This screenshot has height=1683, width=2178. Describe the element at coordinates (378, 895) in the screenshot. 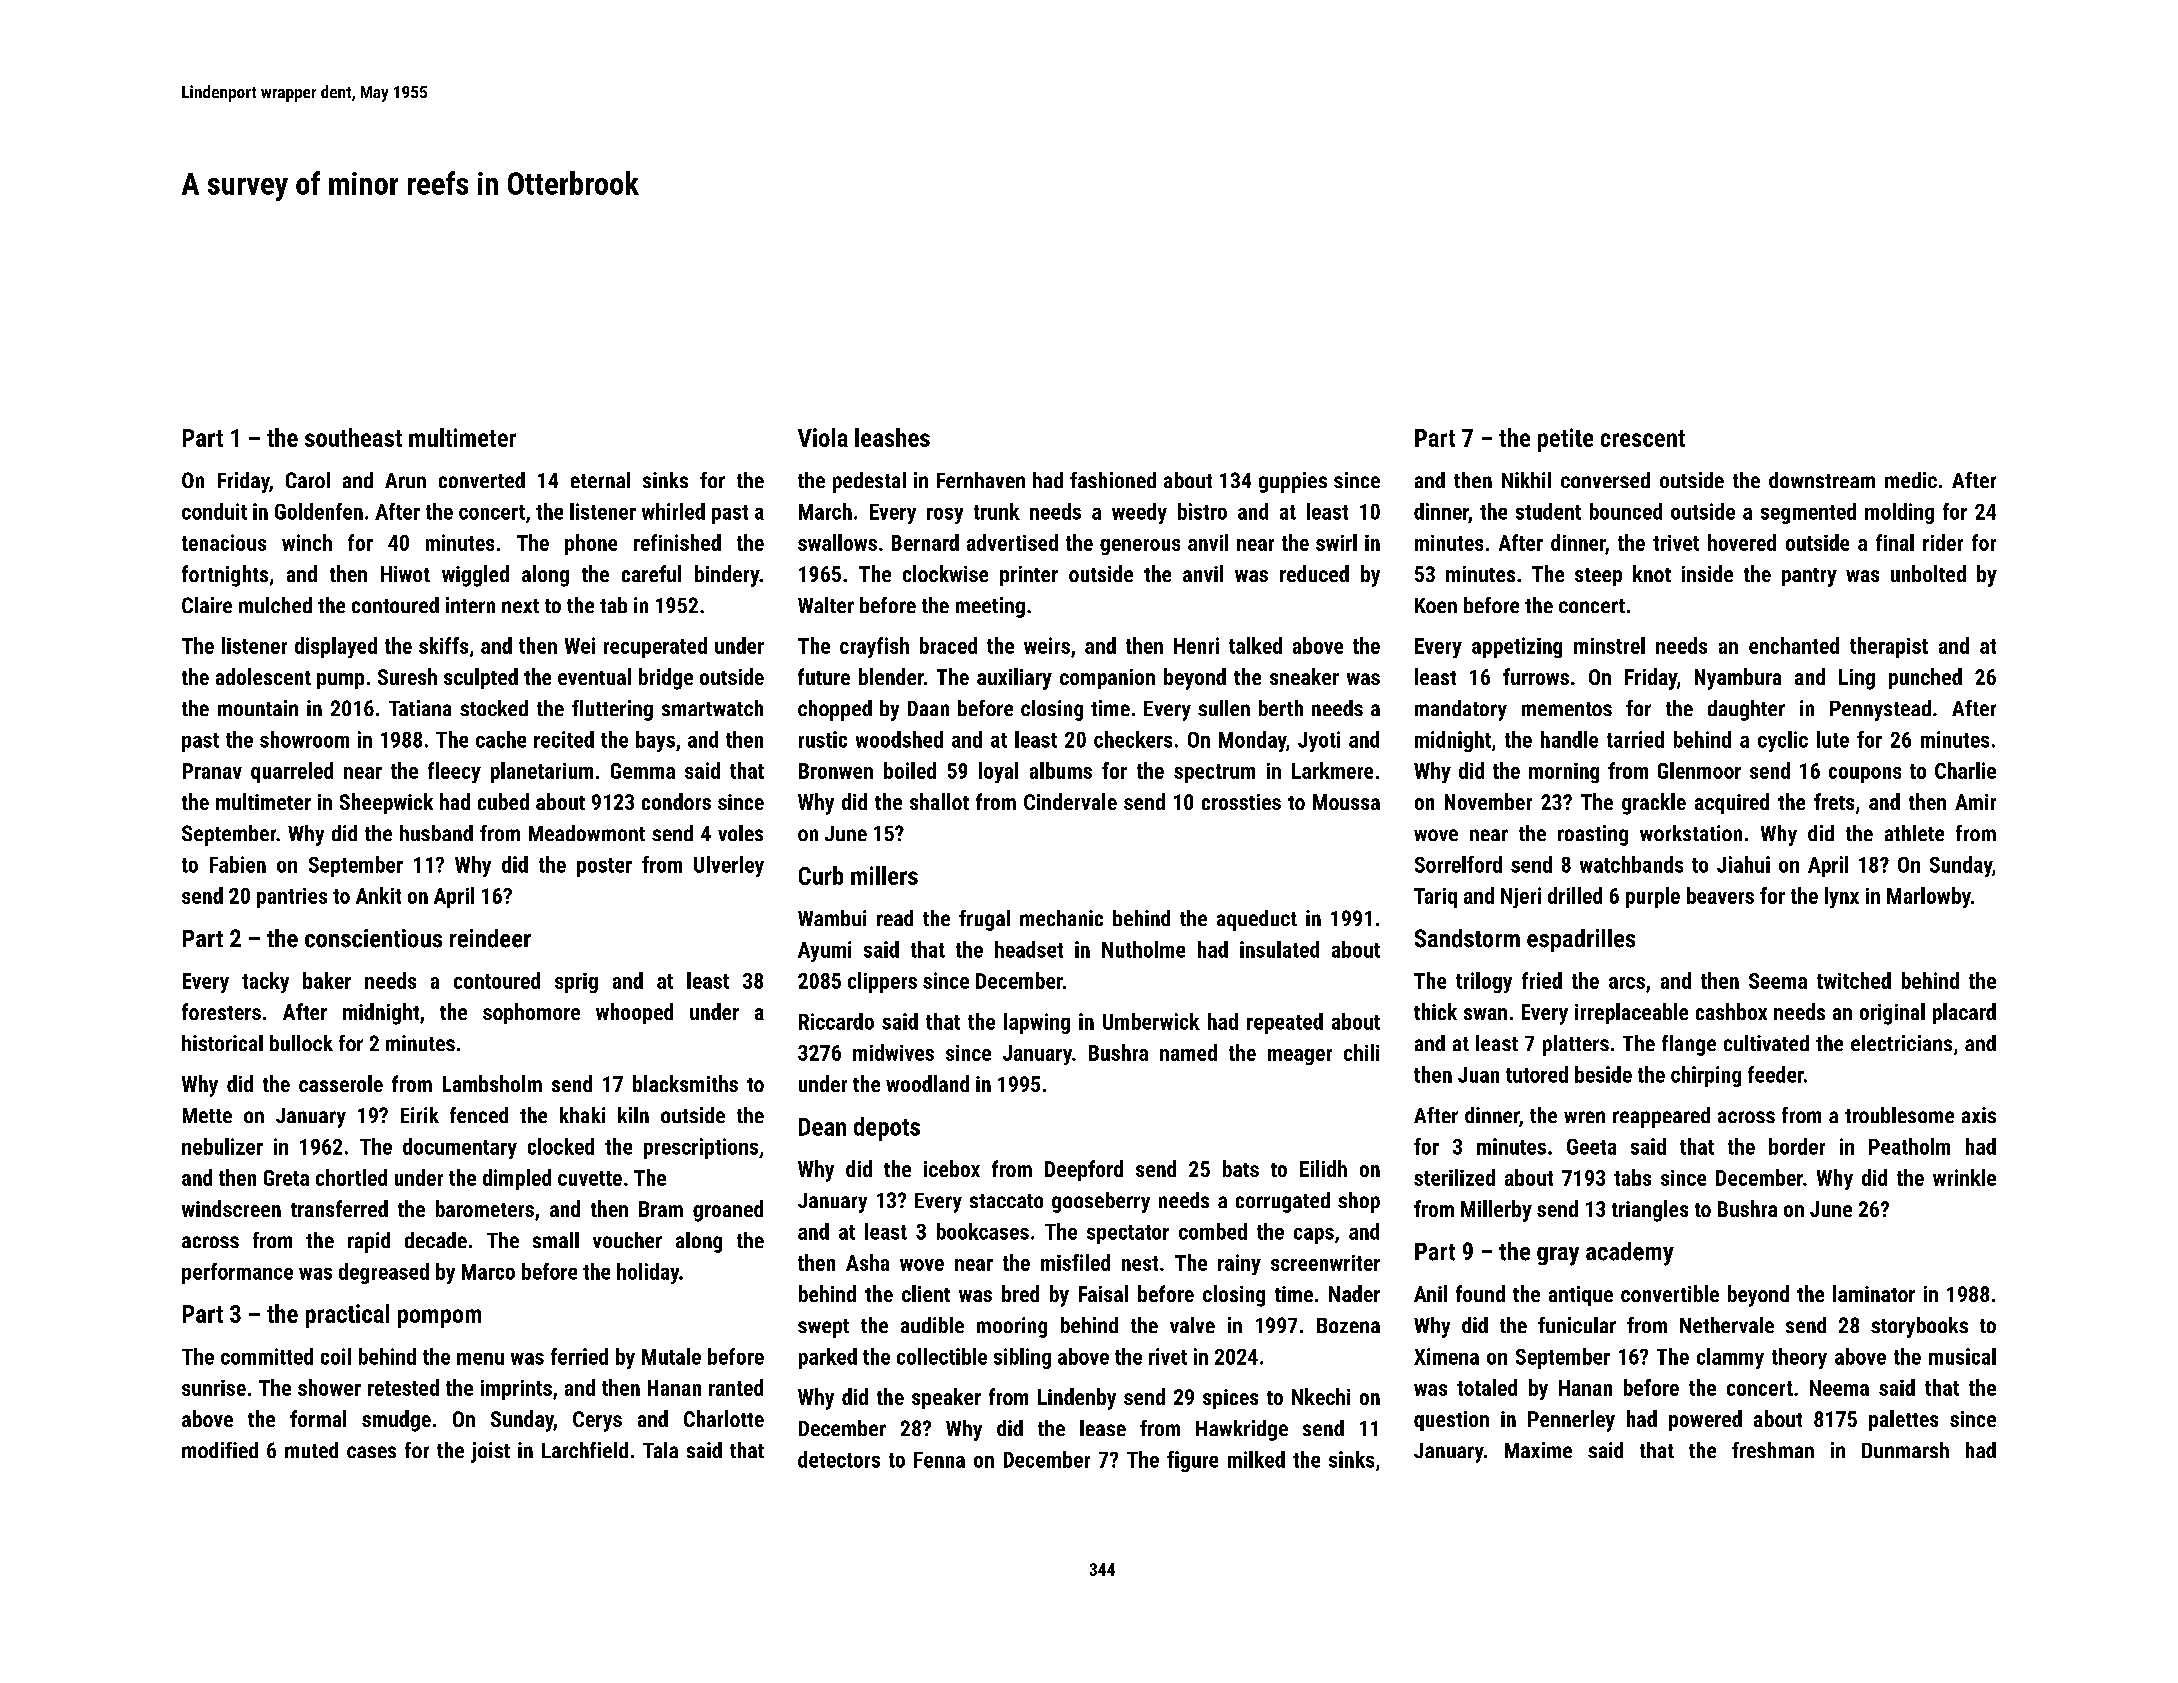

I see `Ankit` at that location.
